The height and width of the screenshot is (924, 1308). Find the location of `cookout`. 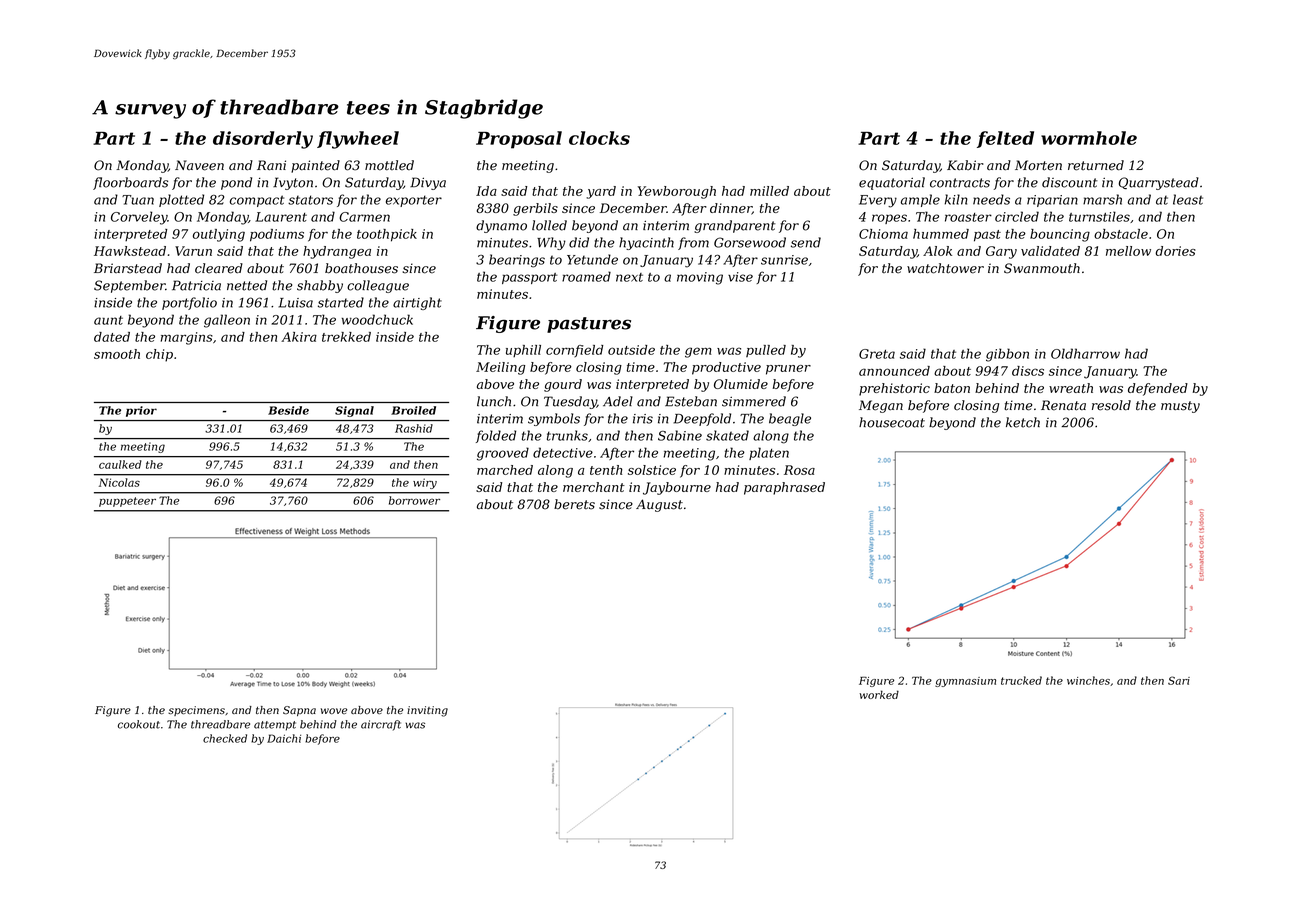

cookout is located at coordinates (139, 724).
